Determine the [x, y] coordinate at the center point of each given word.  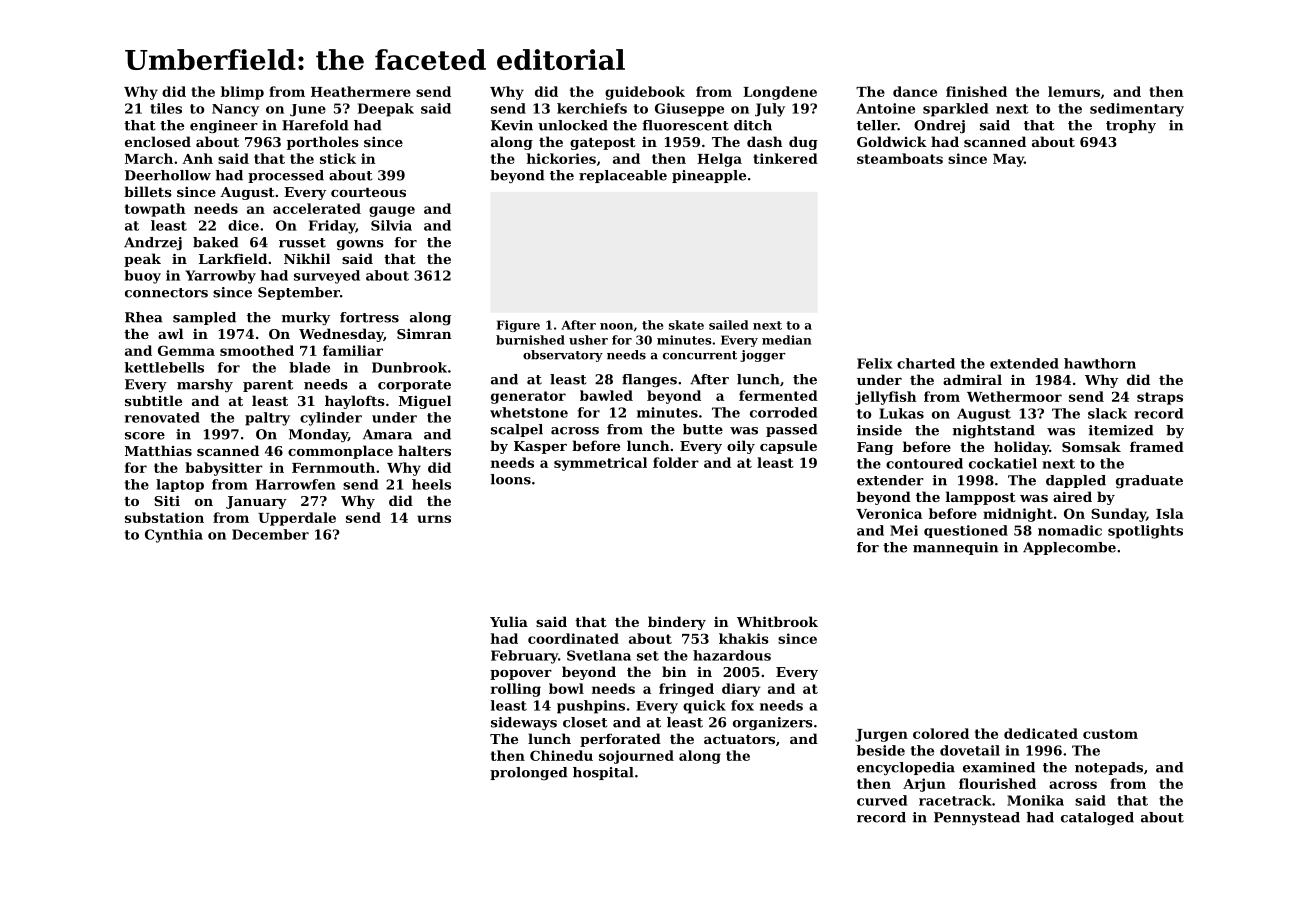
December [270, 534]
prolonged [528, 773]
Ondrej [939, 126]
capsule [788, 447]
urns [434, 519]
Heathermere [361, 91]
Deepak [386, 110]
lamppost [981, 498]
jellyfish [885, 398]
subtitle [153, 400]
